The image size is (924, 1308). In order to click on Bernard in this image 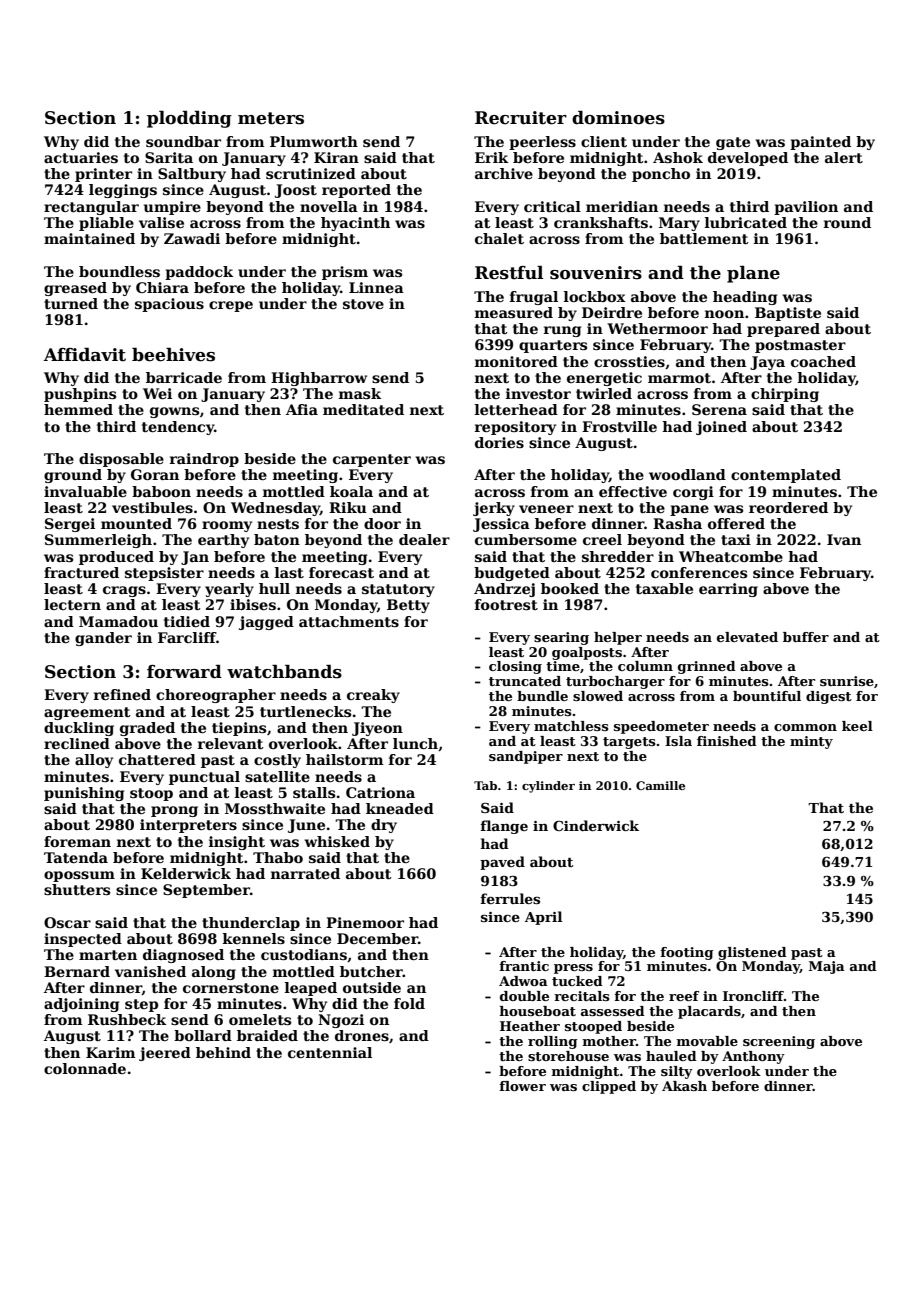, I will do `click(77, 971)`.
